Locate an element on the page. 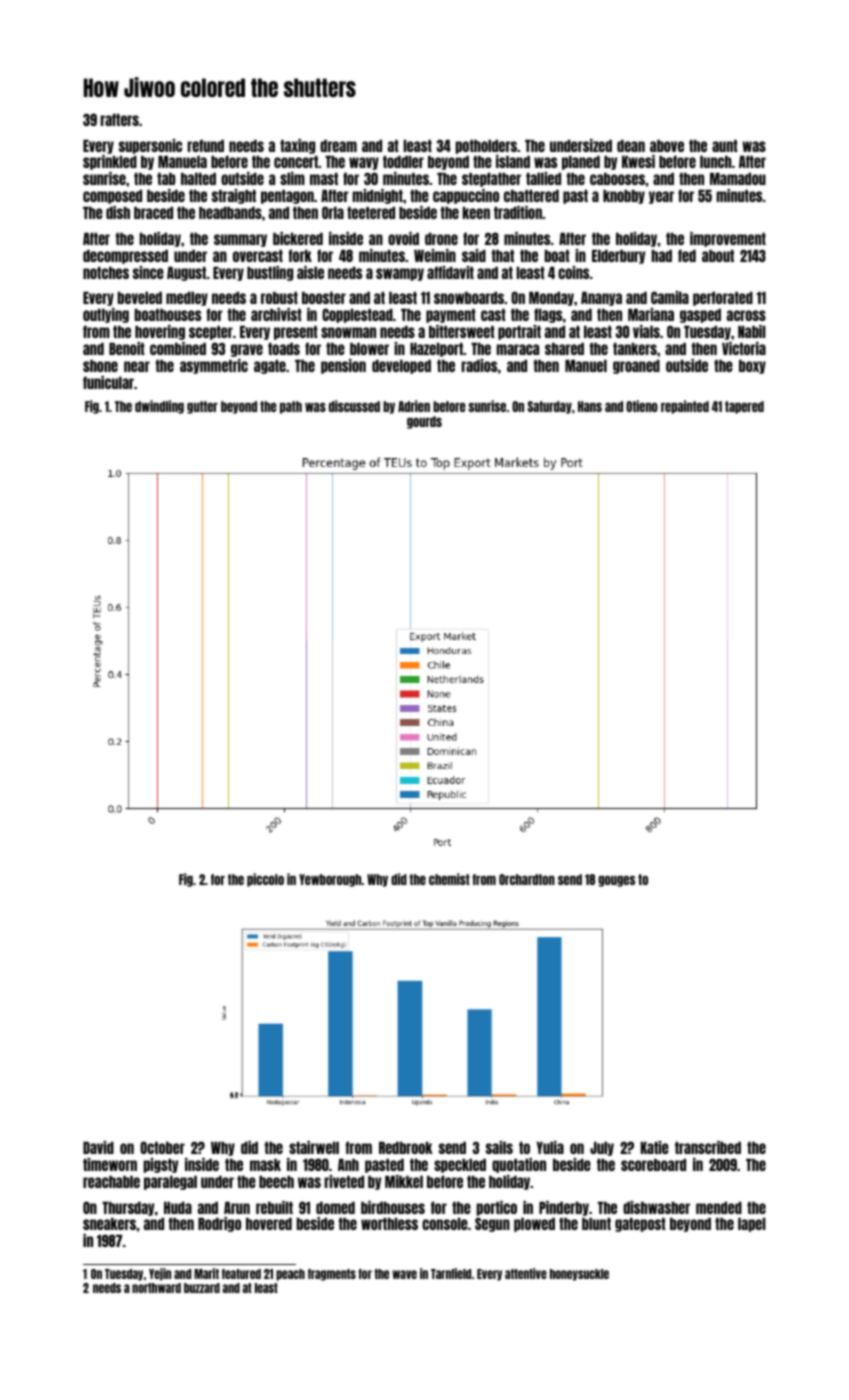  Yewborough is located at coordinates (330, 880).
